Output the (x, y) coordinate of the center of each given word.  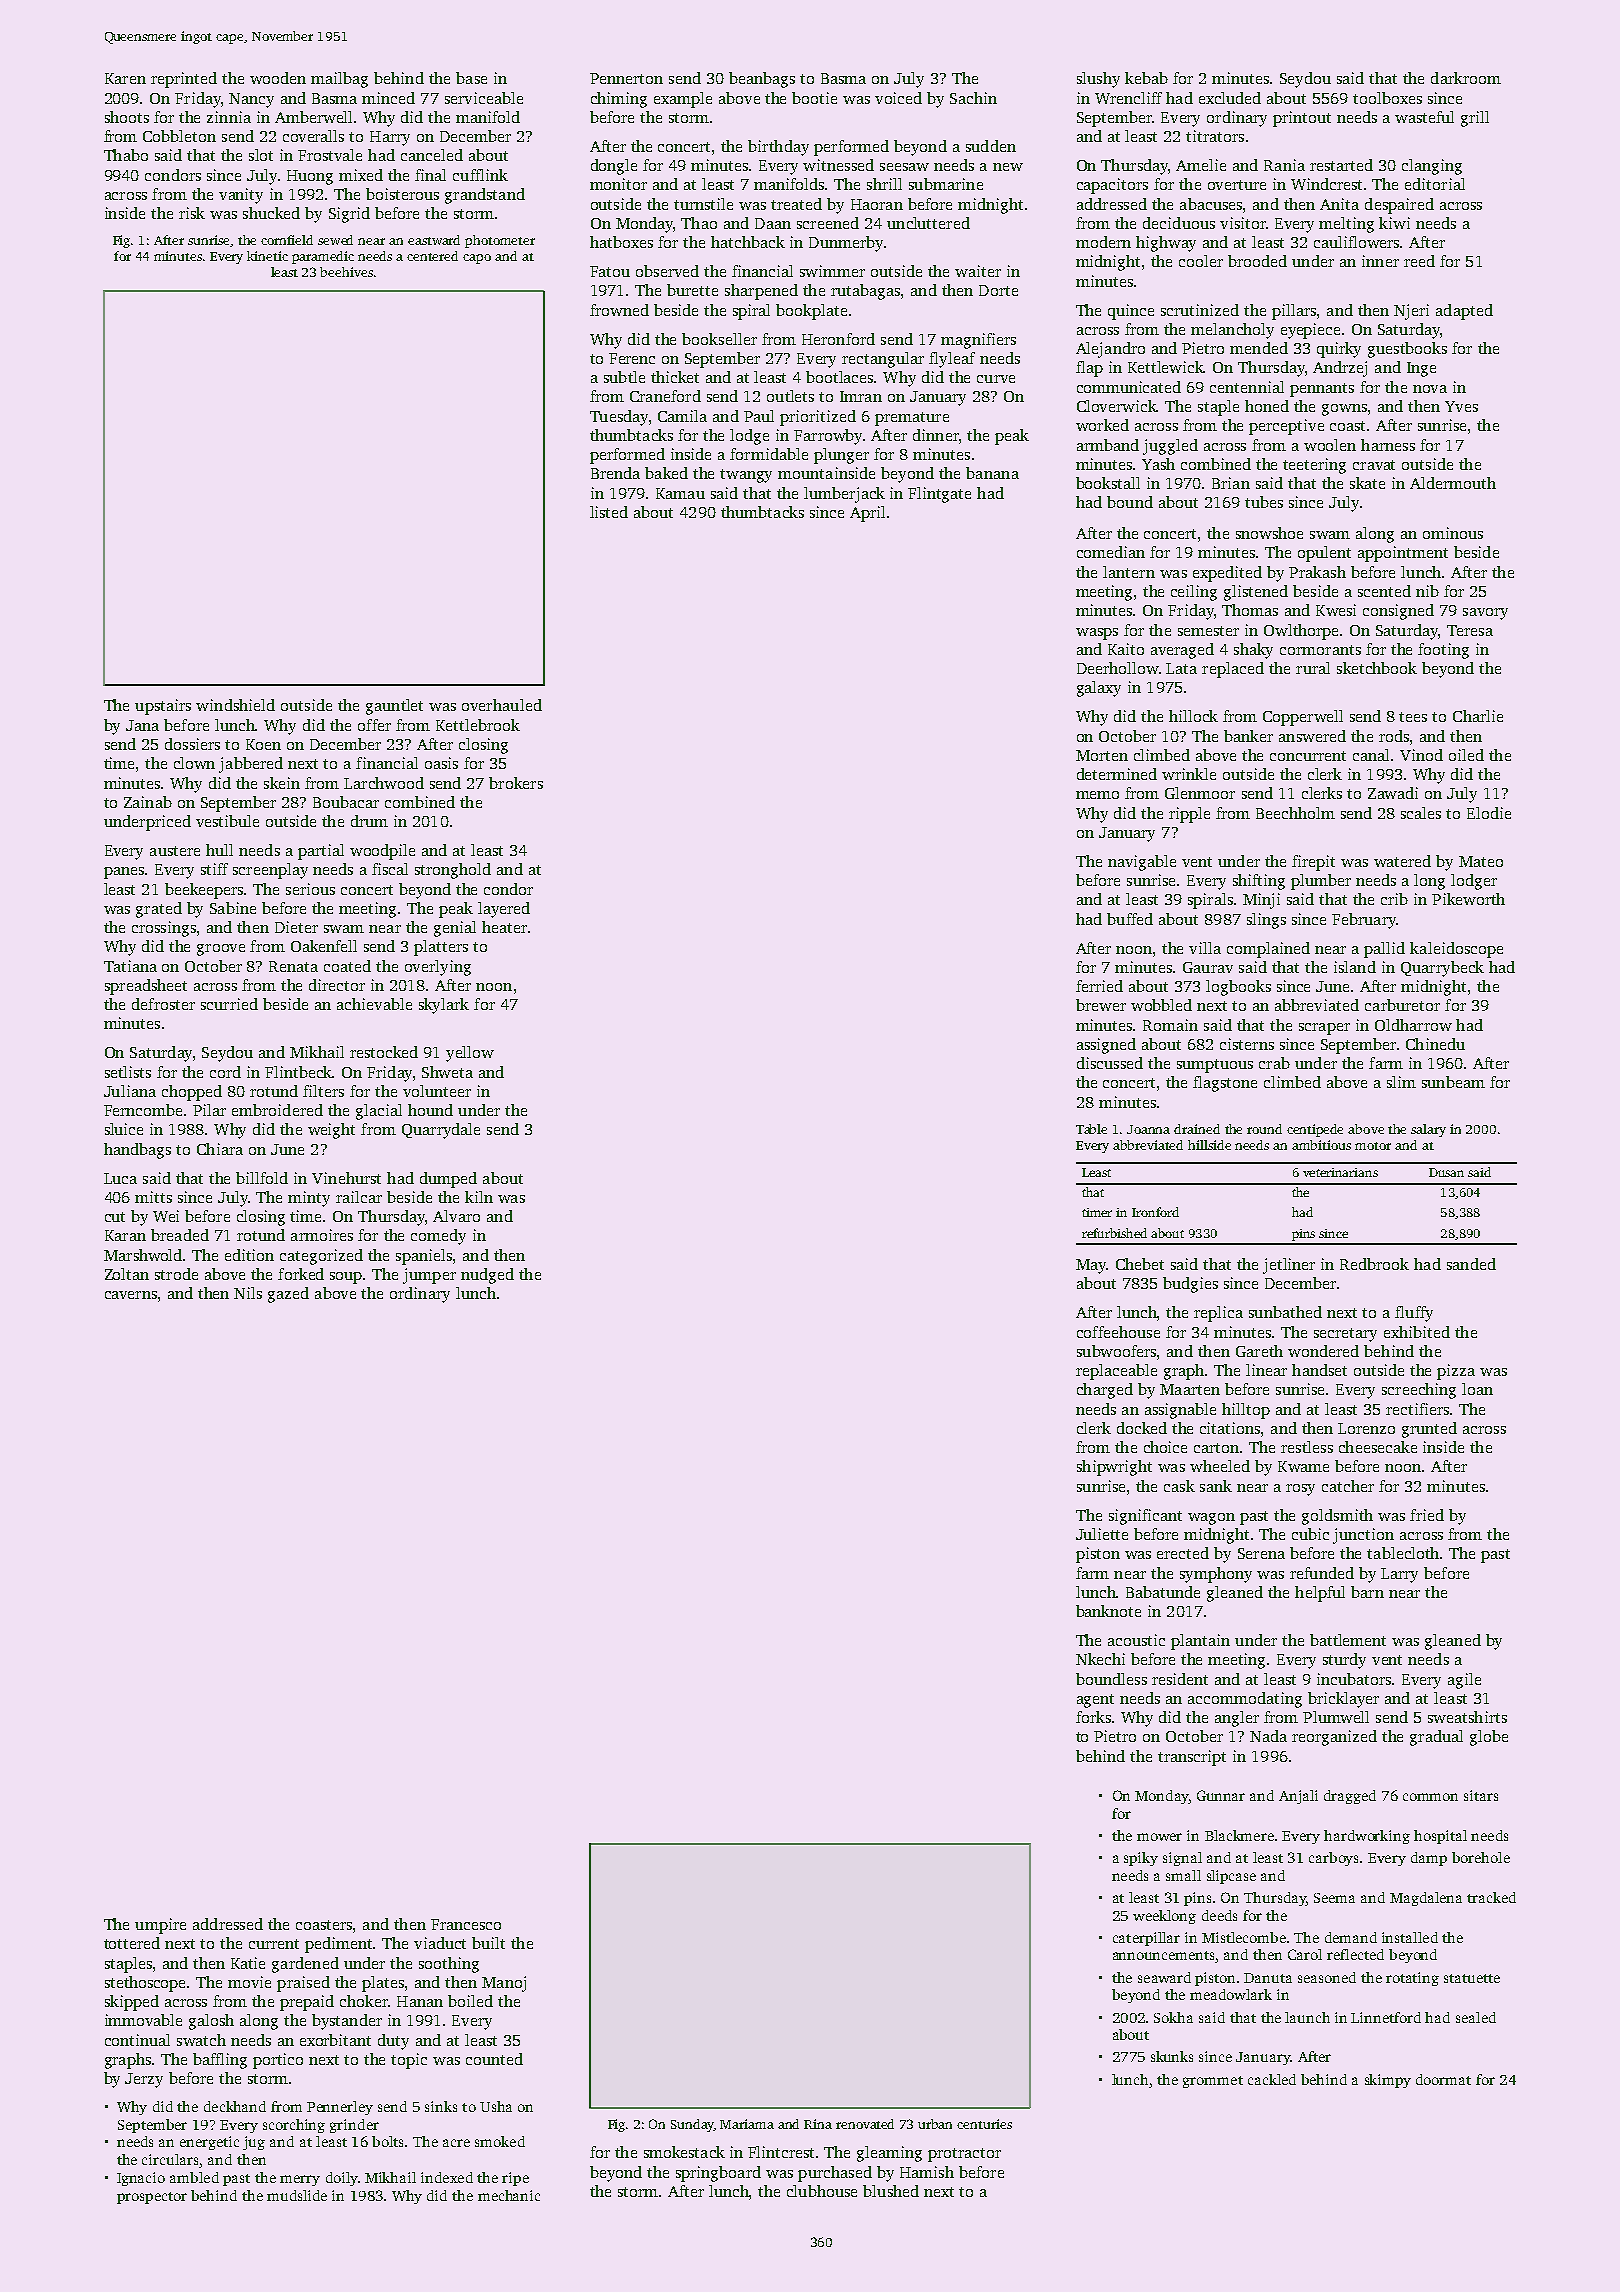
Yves (1461, 406)
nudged (487, 1276)
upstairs (163, 707)
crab (1274, 1063)
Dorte (998, 290)
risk (192, 213)
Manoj (504, 1984)
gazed (288, 1295)
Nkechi (1100, 1659)
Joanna (1148, 1129)
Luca (120, 1178)
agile (1464, 1681)
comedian (1111, 552)
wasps (1097, 634)
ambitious (1321, 1145)
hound (430, 1110)
